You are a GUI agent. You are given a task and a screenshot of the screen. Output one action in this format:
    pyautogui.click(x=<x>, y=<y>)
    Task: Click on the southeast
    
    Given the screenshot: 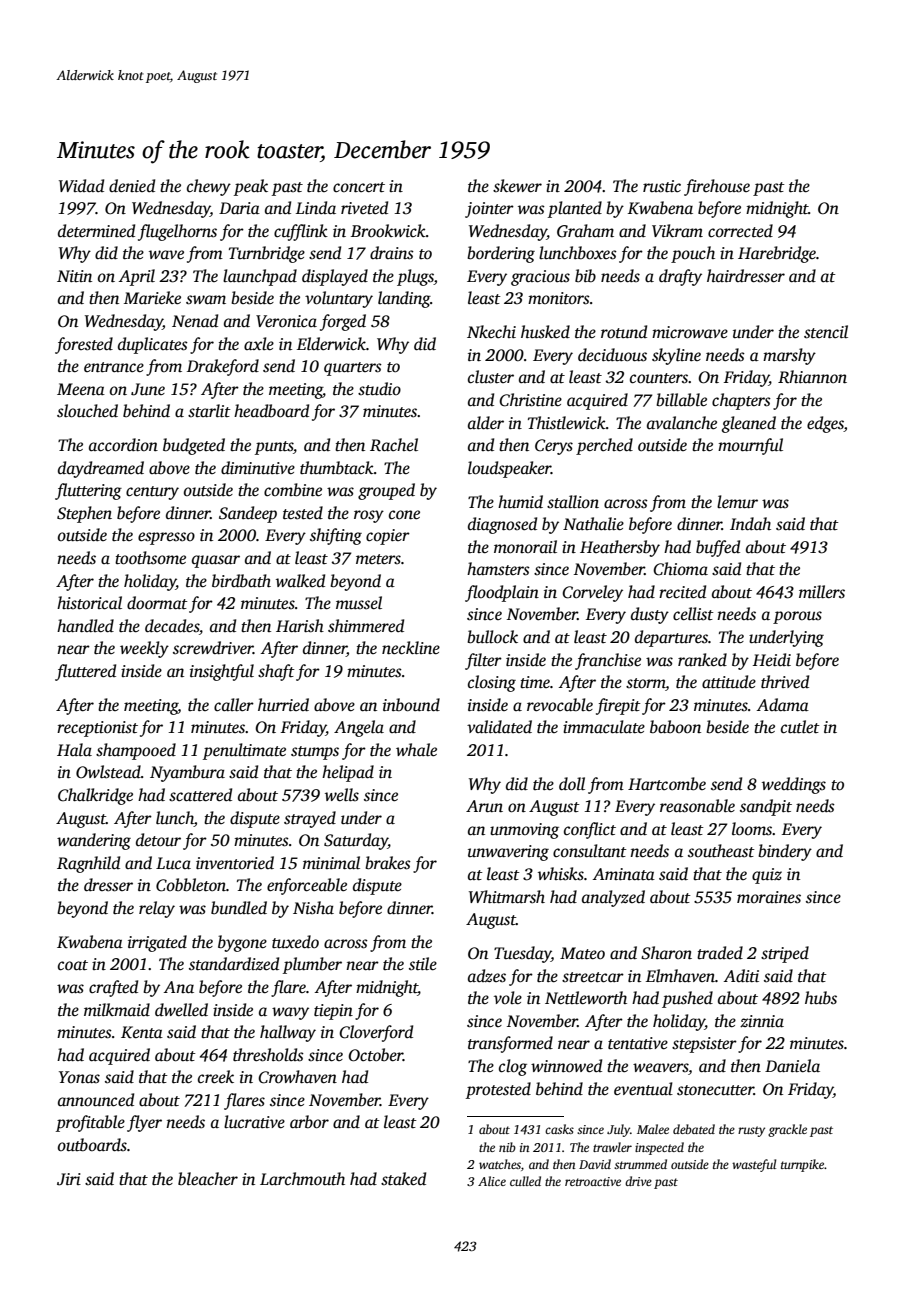 What is the action you would take?
    pyautogui.click(x=721, y=851)
